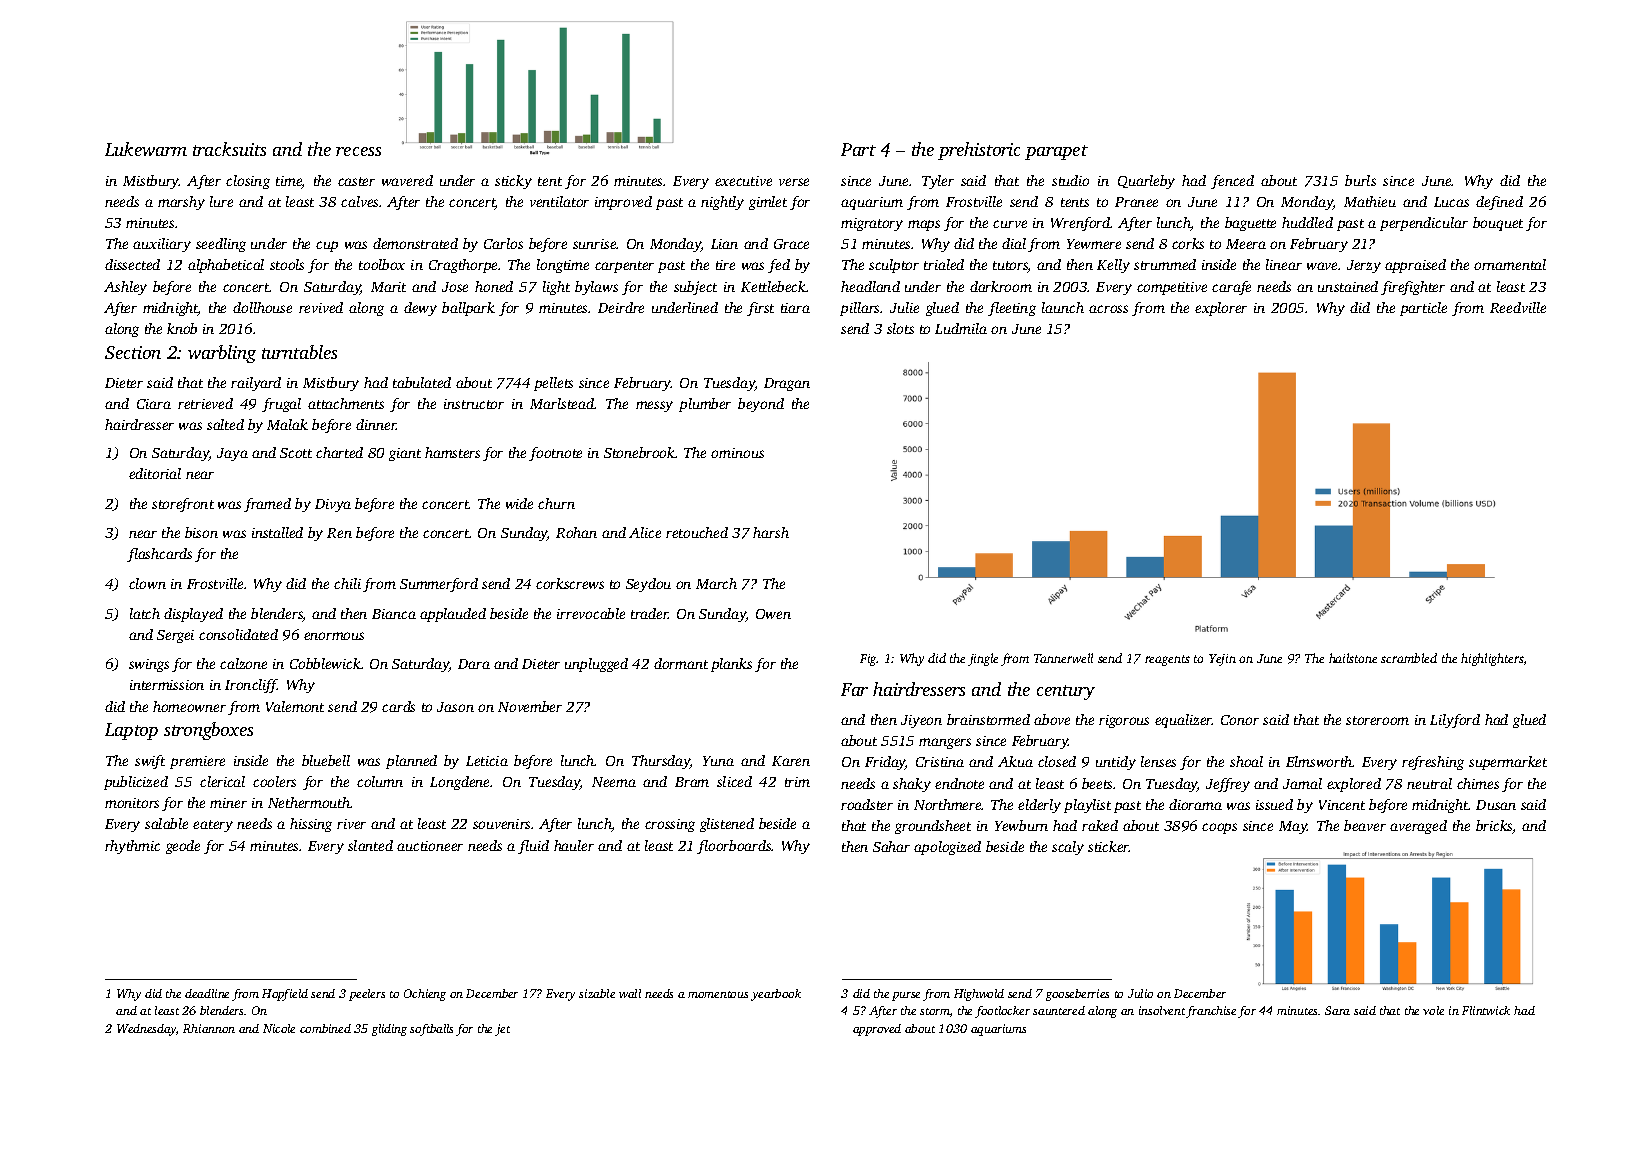  Describe the element at coordinates (325, 1028) in the image. I see `combined` at that location.
